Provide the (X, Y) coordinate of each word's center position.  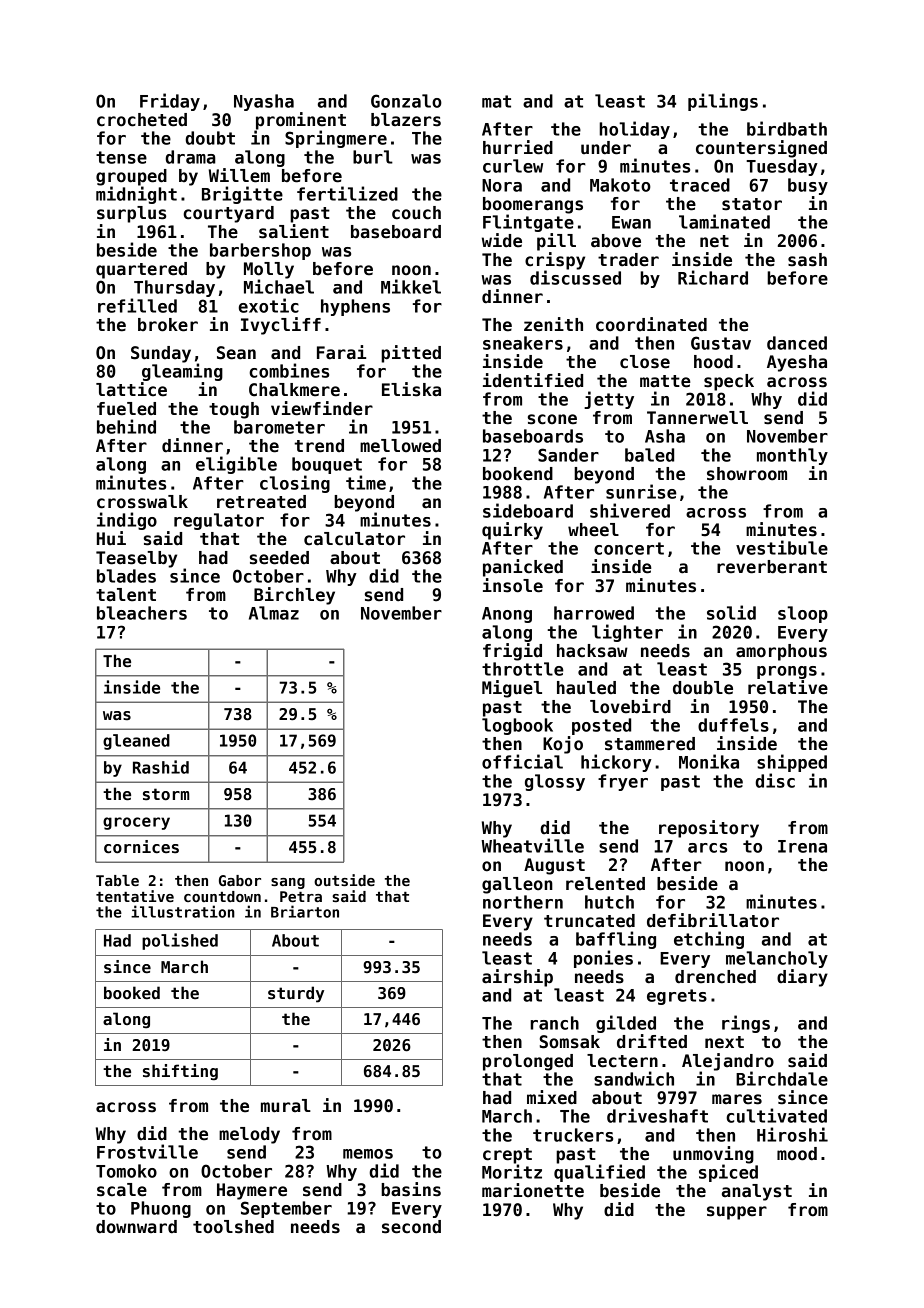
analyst (757, 1192)
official (522, 761)
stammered (650, 744)
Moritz (512, 1171)
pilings (723, 102)
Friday (170, 102)
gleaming (182, 372)
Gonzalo (406, 101)
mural (286, 1106)
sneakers (523, 343)
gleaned (136, 742)
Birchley (294, 596)
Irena (802, 846)
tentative (135, 896)
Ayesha (797, 363)
